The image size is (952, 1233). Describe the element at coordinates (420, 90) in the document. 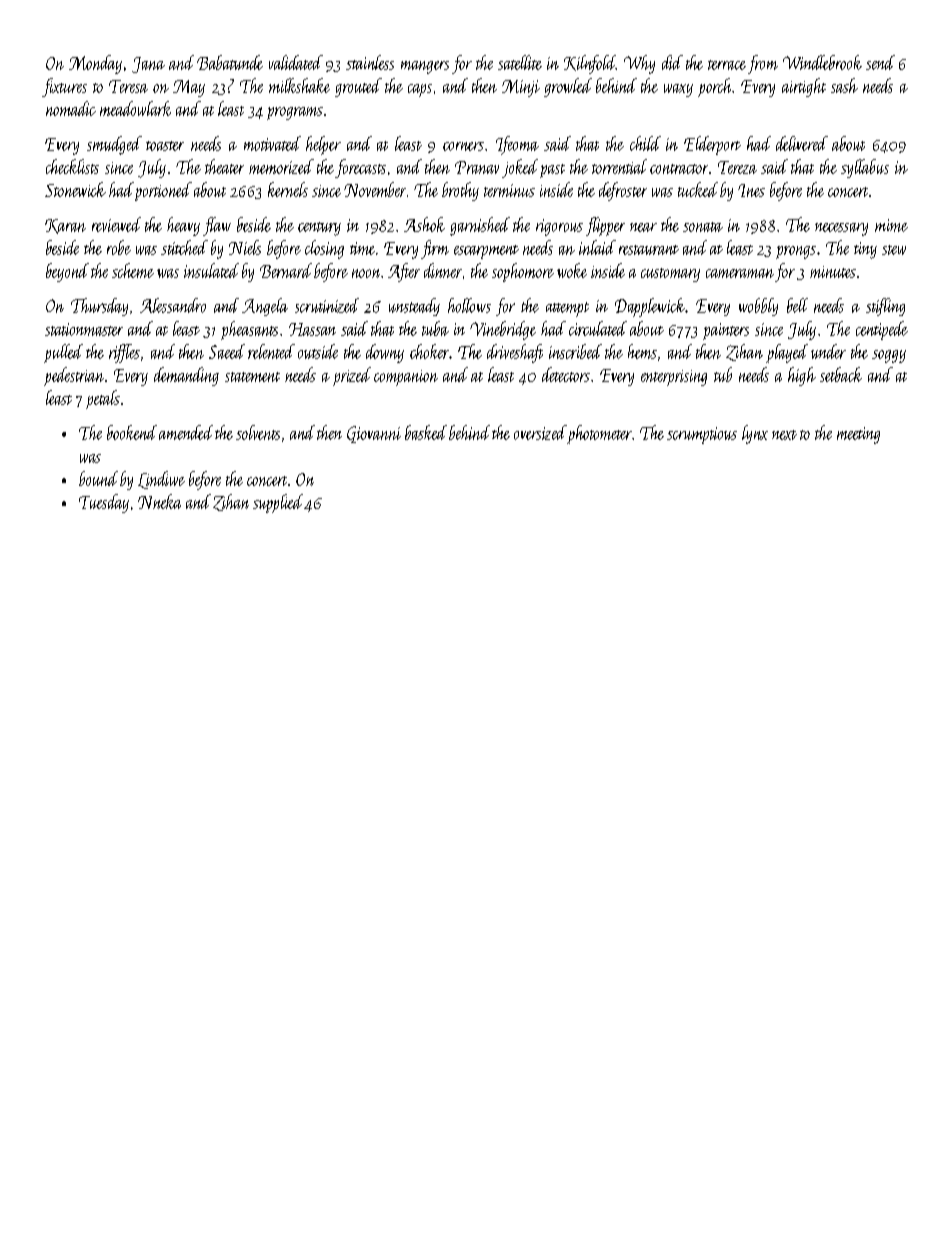

I see `caps` at that location.
